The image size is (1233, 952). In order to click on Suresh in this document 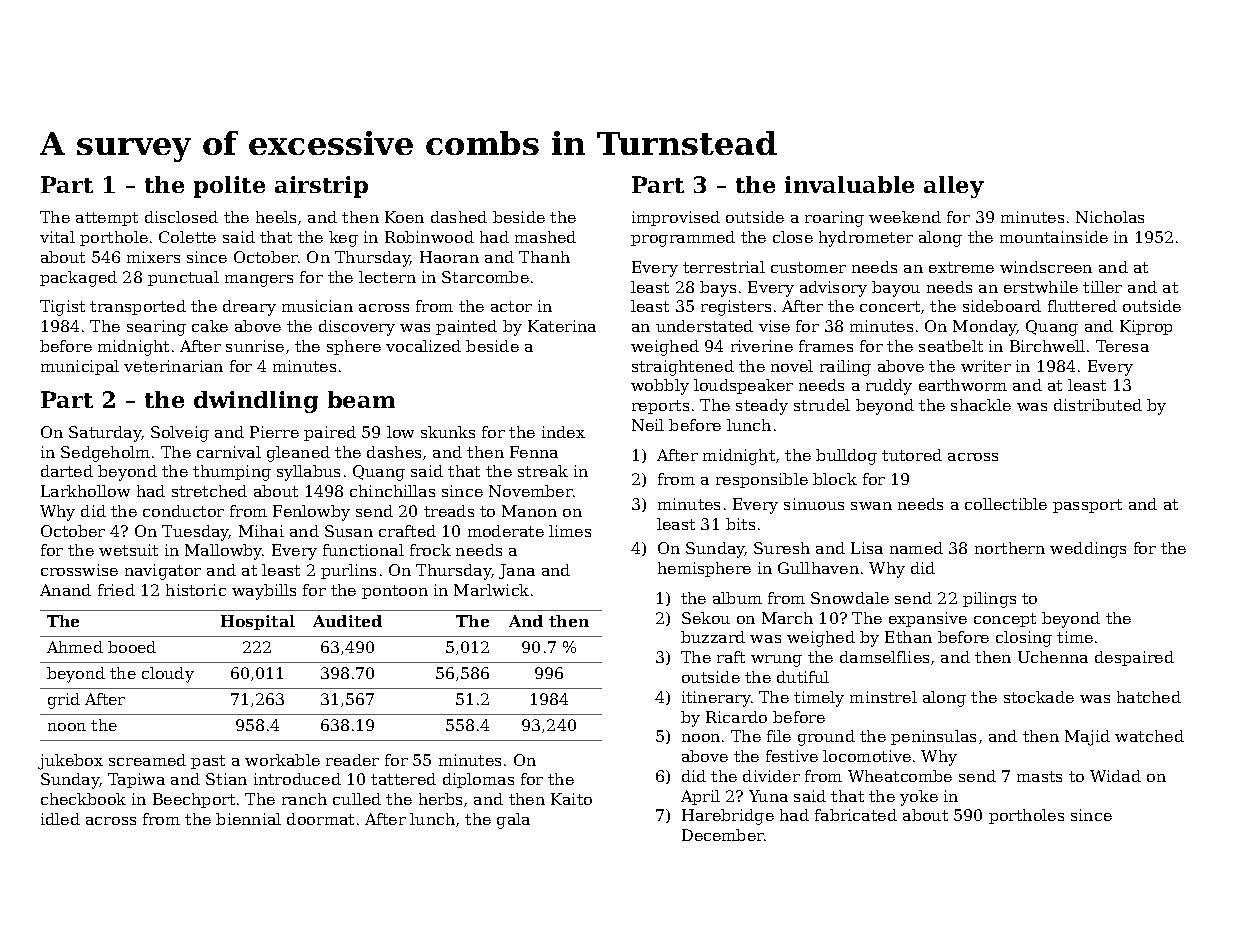, I will do `click(782, 548)`.
